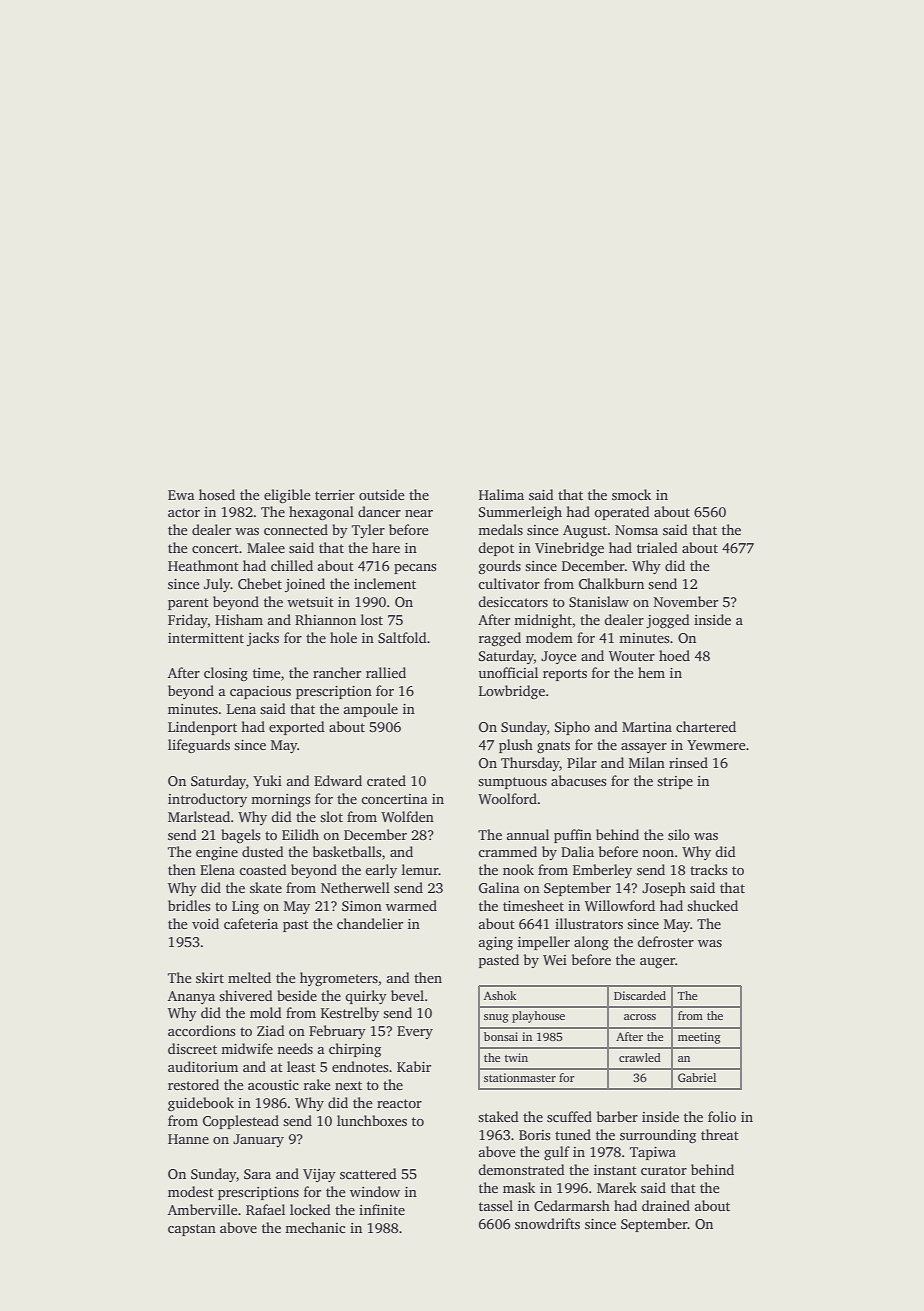 This screenshot has height=1311, width=924. I want to click on smock, so click(631, 494).
